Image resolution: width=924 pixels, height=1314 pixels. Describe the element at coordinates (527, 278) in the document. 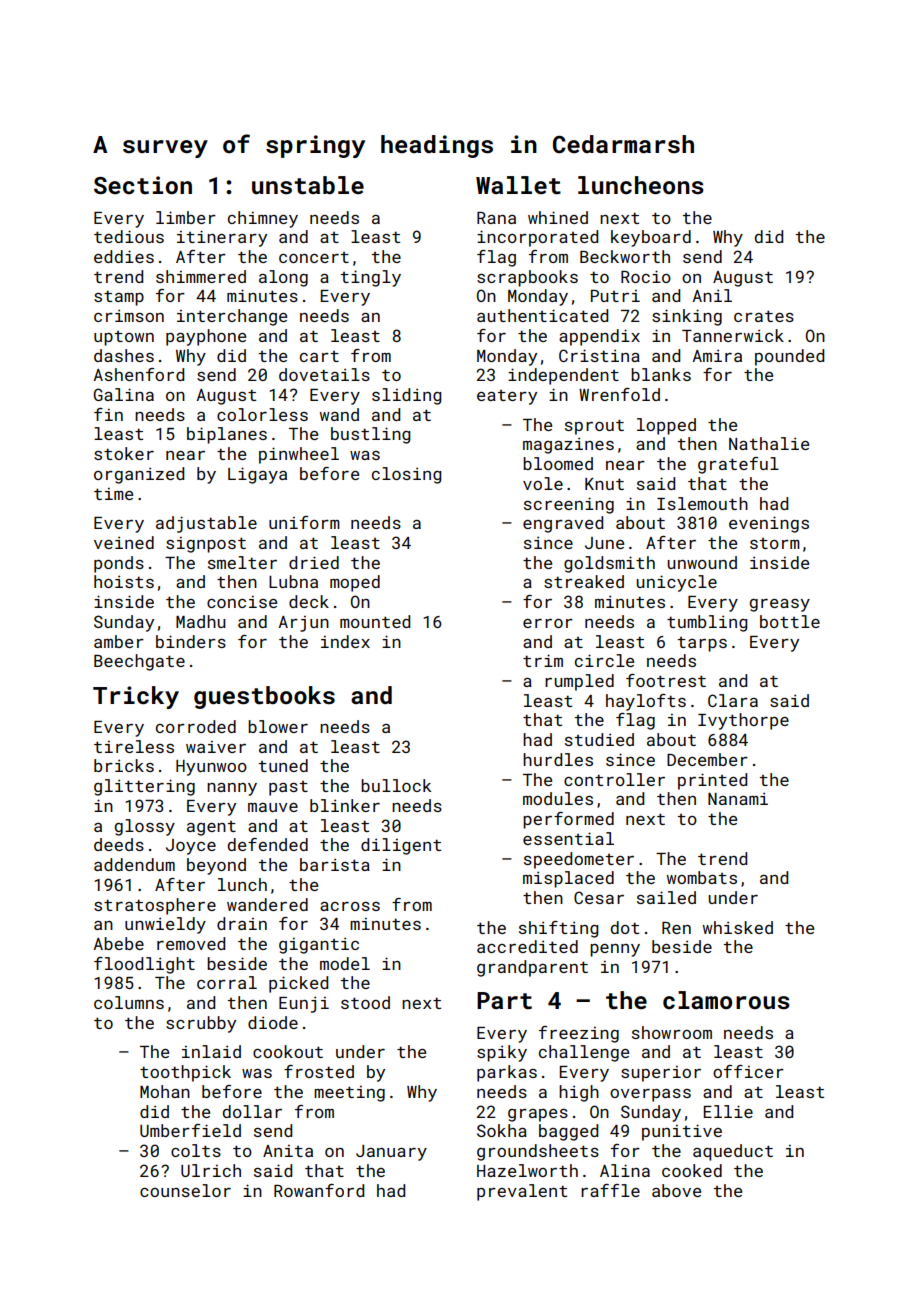

I see `scrapbooks` at that location.
